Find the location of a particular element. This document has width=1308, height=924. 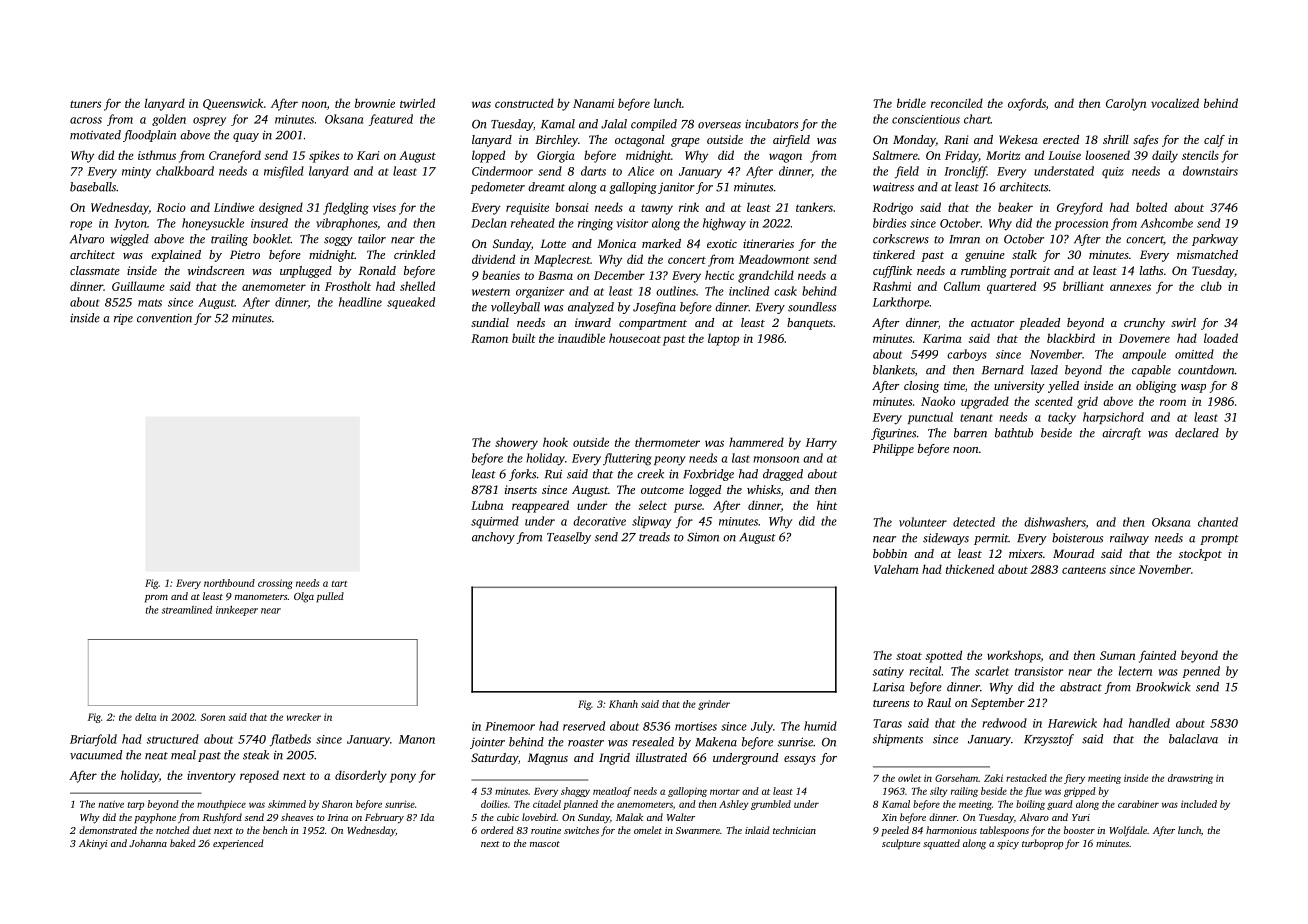

ripe is located at coordinates (123, 319).
